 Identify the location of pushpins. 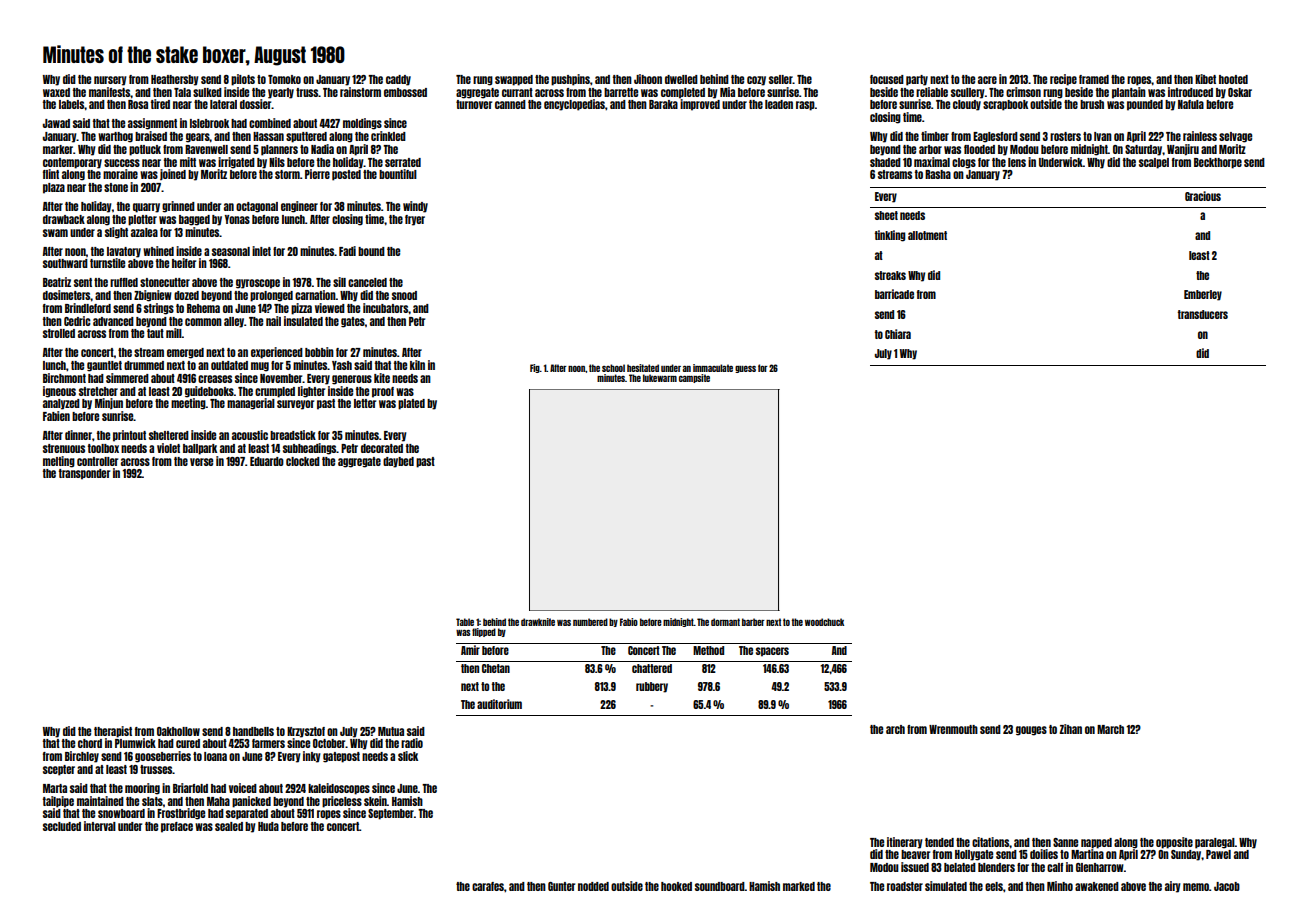
(570, 80).
